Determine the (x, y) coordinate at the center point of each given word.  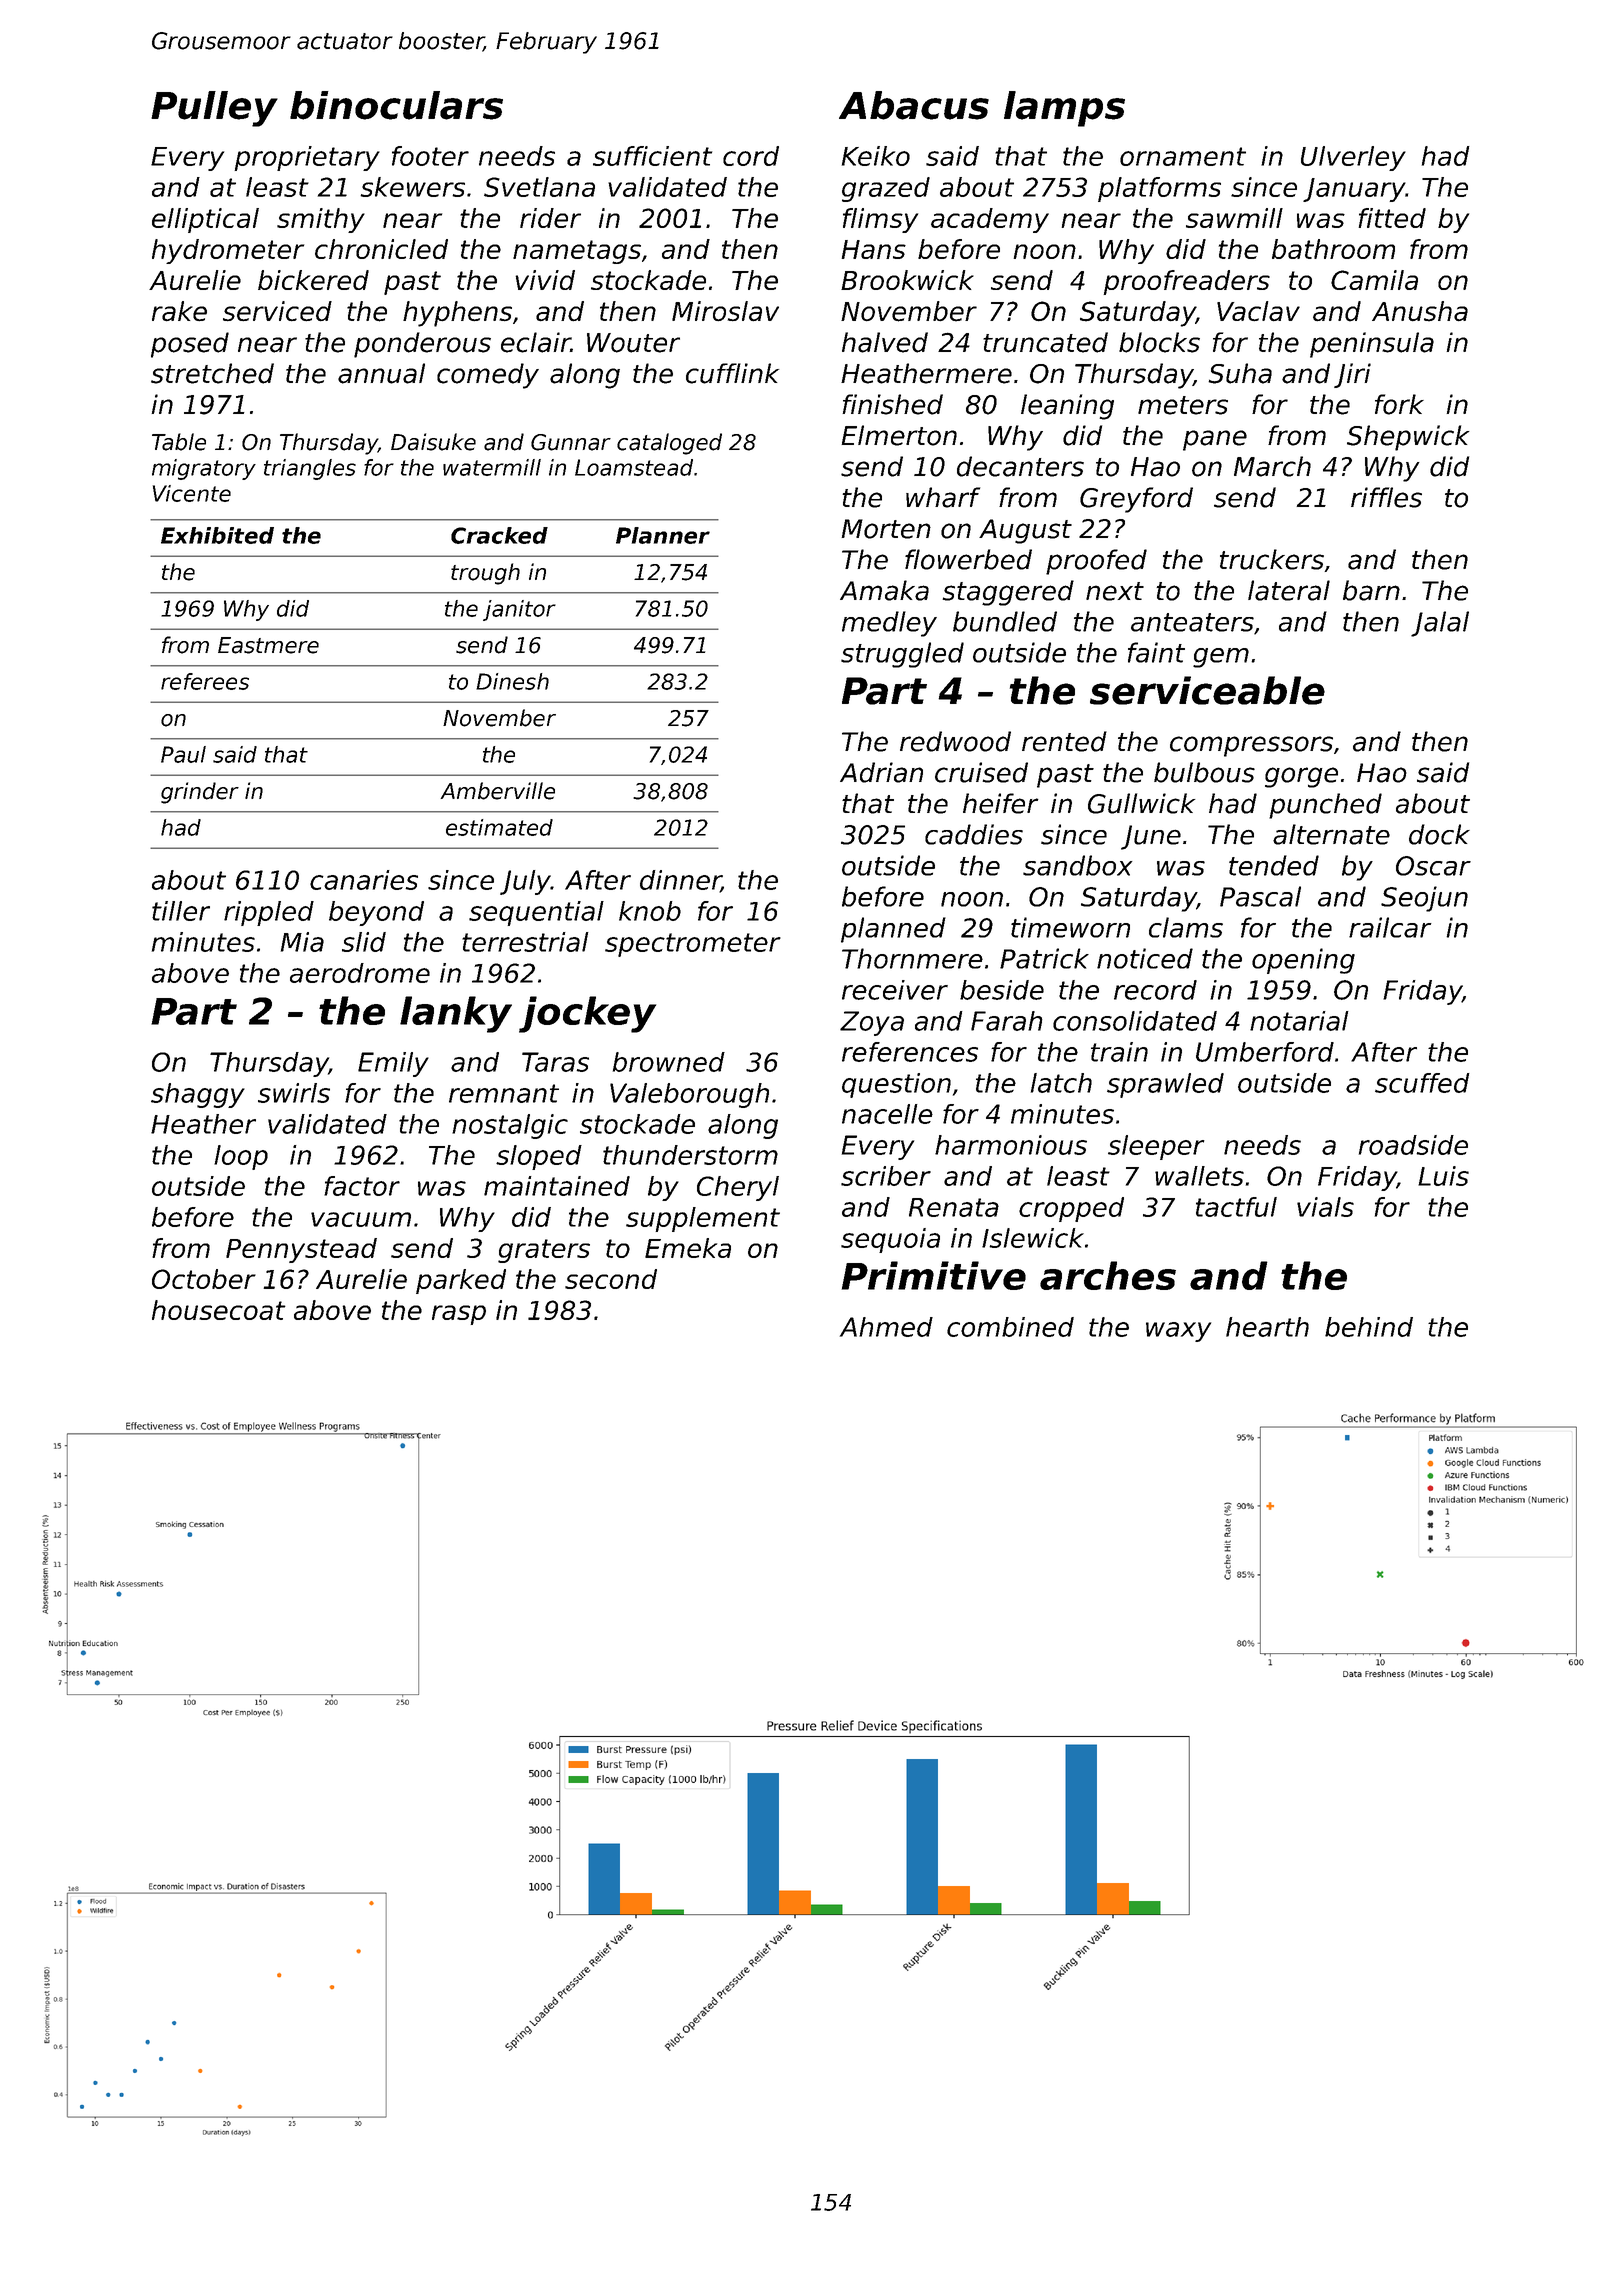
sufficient (652, 156)
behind (1369, 1327)
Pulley (214, 109)
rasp (459, 1315)
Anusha (1420, 311)
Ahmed (886, 1327)
